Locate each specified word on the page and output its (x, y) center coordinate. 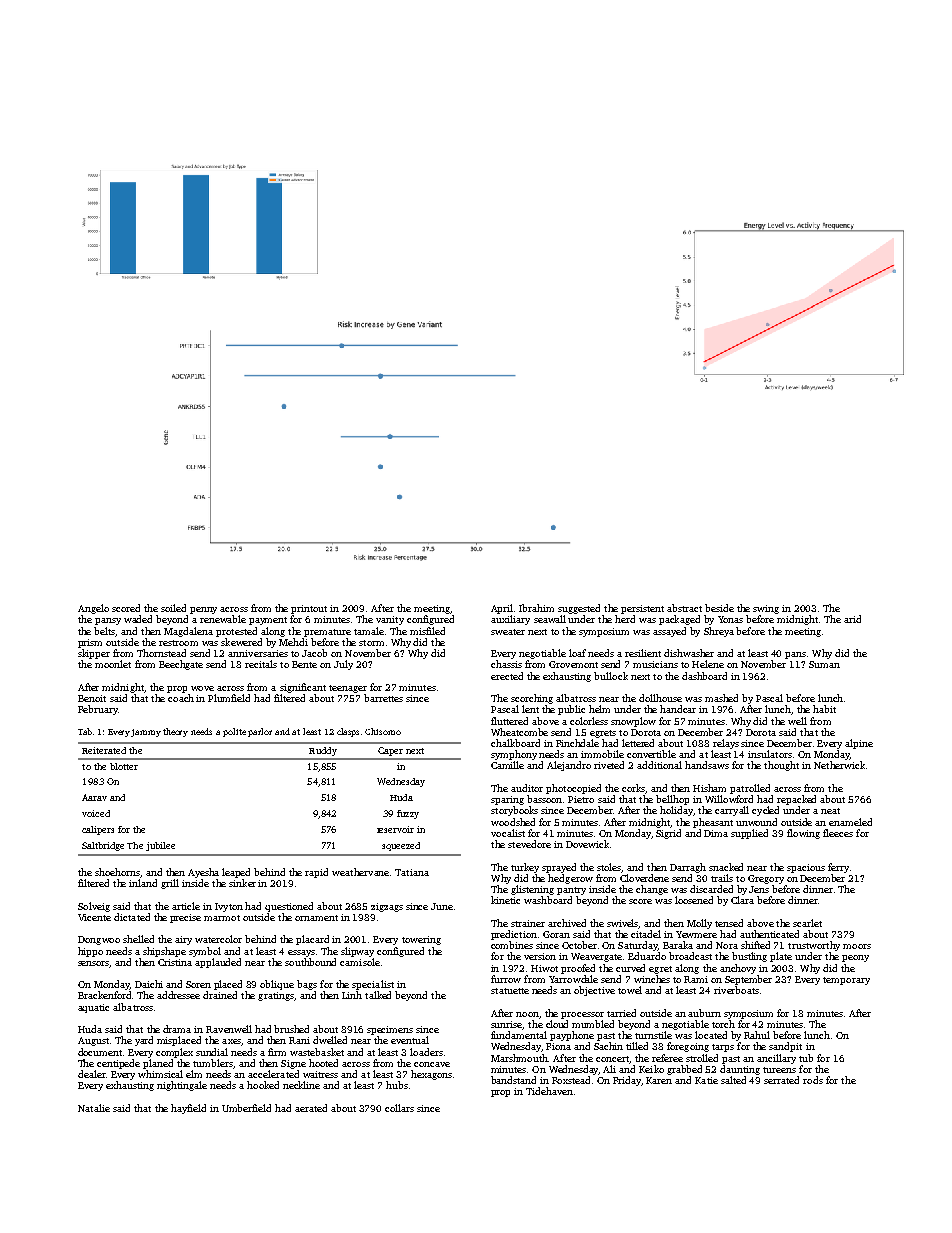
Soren (198, 984)
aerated (311, 1108)
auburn (704, 1013)
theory (175, 732)
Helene (708, 664)
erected (507, 676)
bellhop (672, 800)
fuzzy (408, 814)
